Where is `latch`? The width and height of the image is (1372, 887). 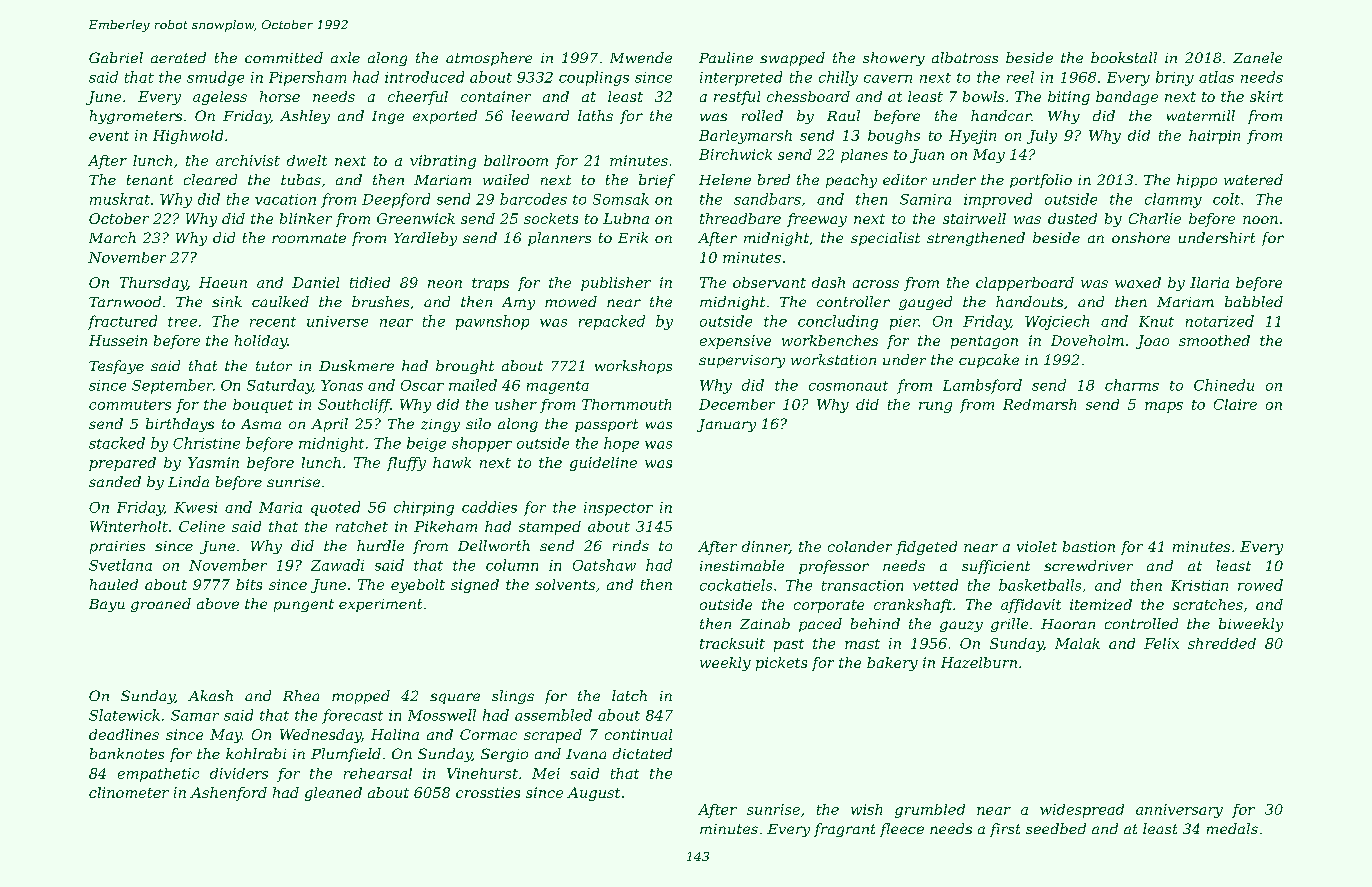
latch is located at coordinates (629, 695).
